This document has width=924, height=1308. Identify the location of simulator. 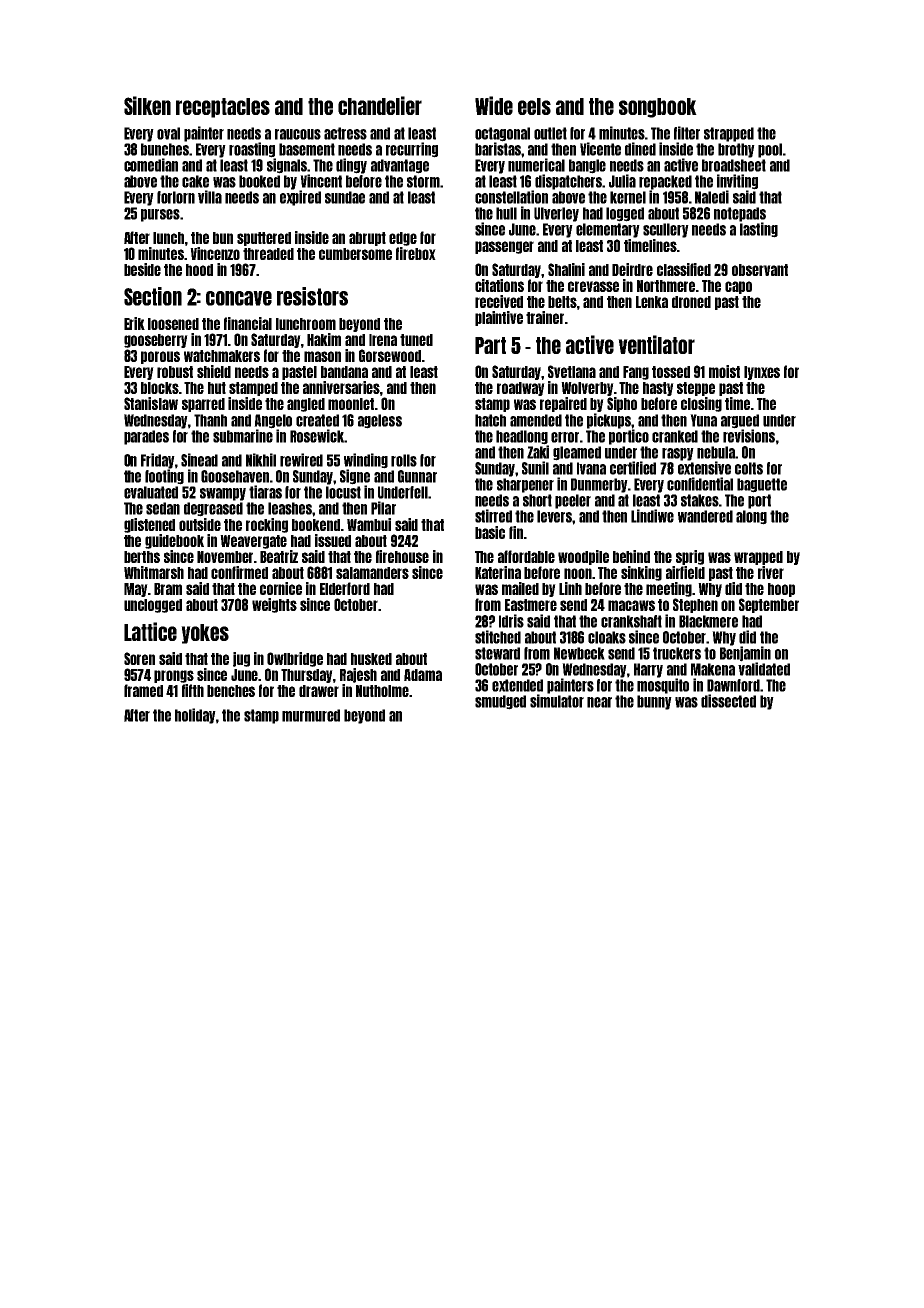
(557, 701).
